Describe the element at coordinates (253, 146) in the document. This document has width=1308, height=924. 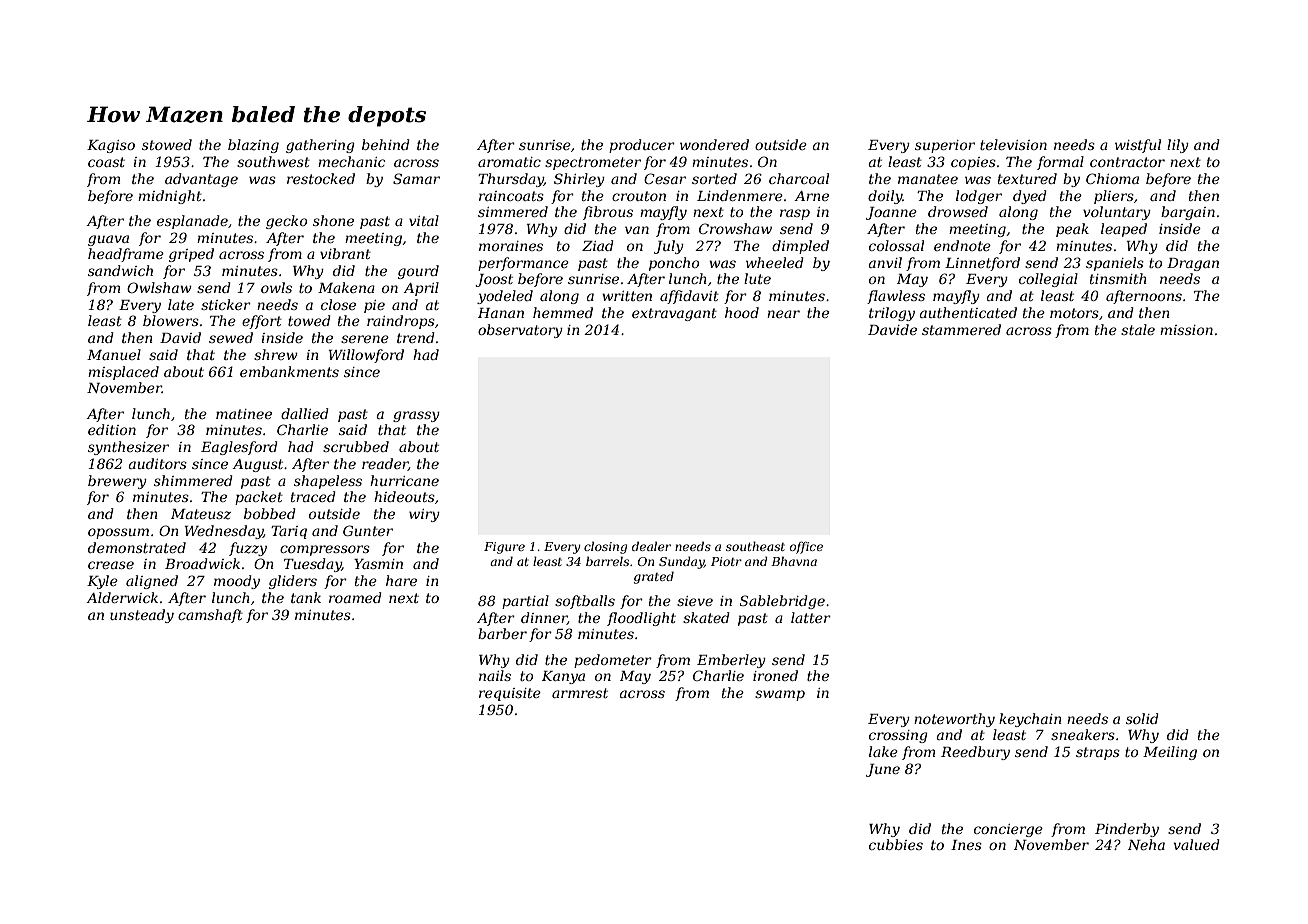
I see `blazing` at that location.
